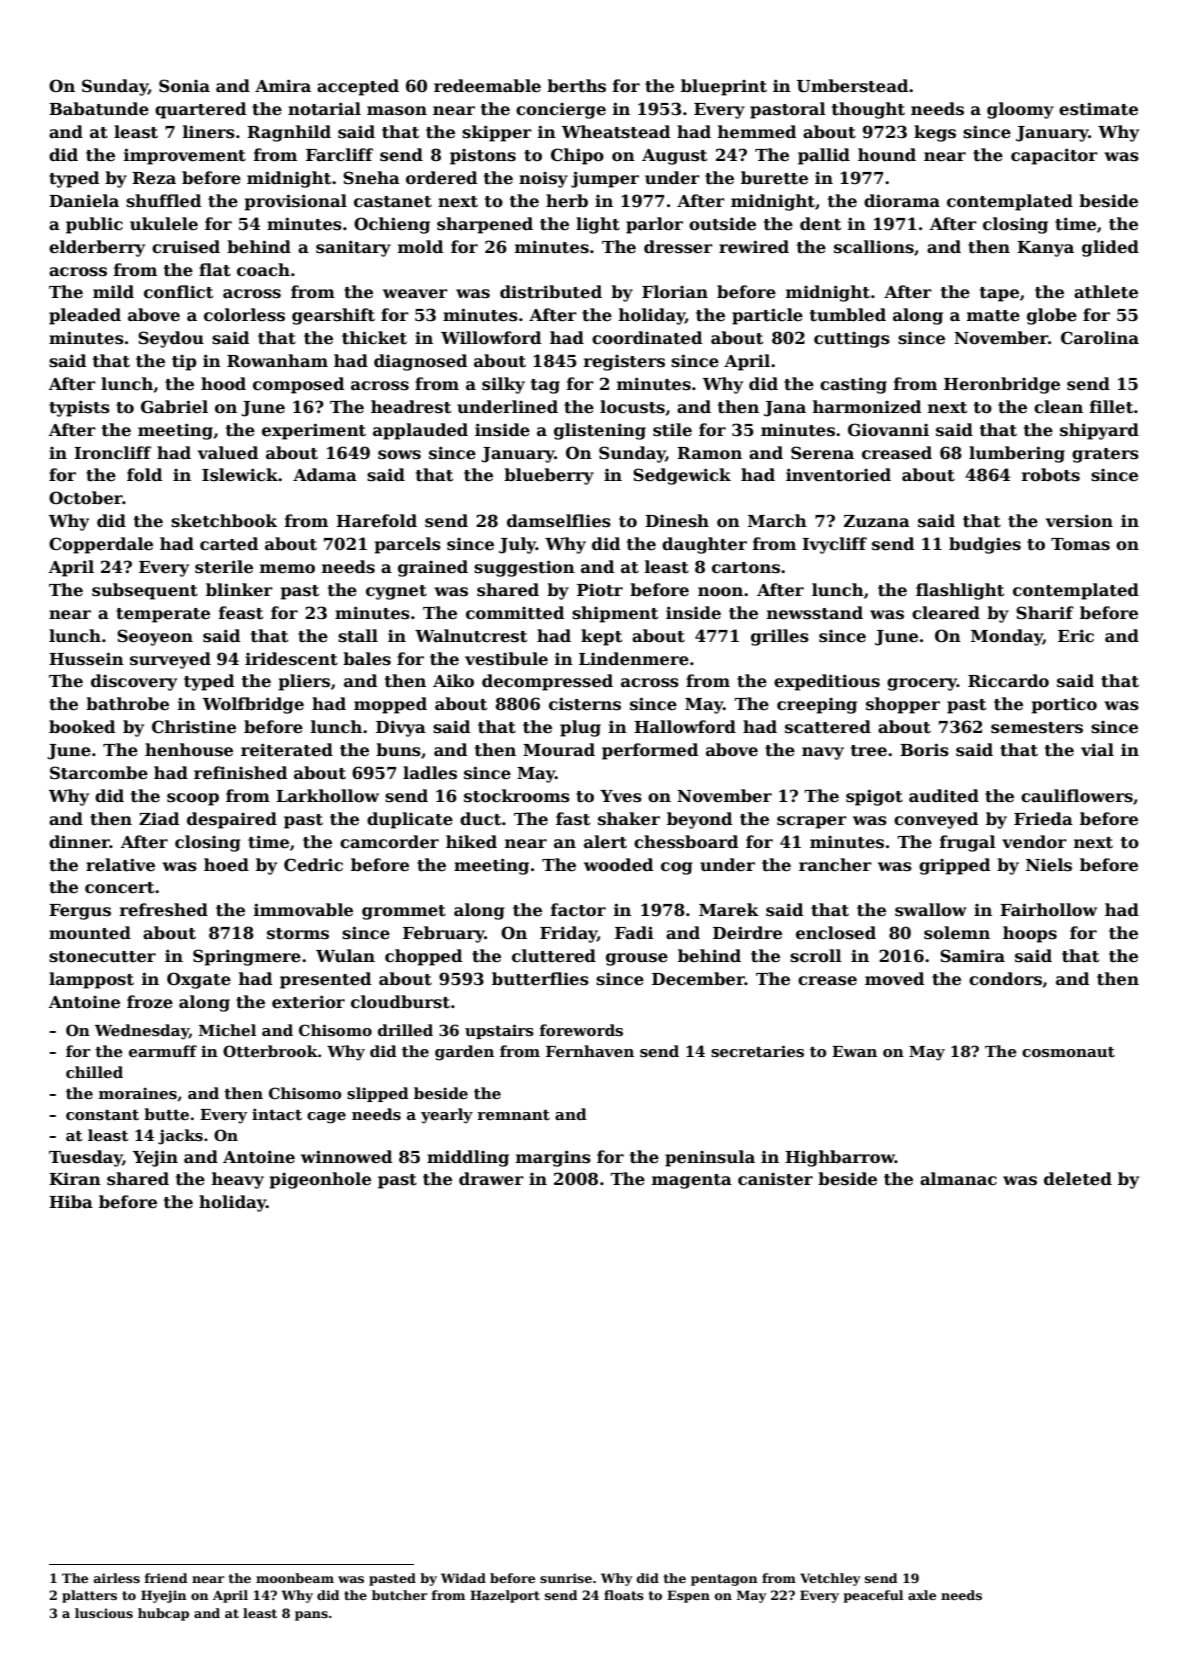 The image size is (1188, 1680). Describe the element at coordinates (1048, 910) in the page. I see `Fairhollow` at that location.
